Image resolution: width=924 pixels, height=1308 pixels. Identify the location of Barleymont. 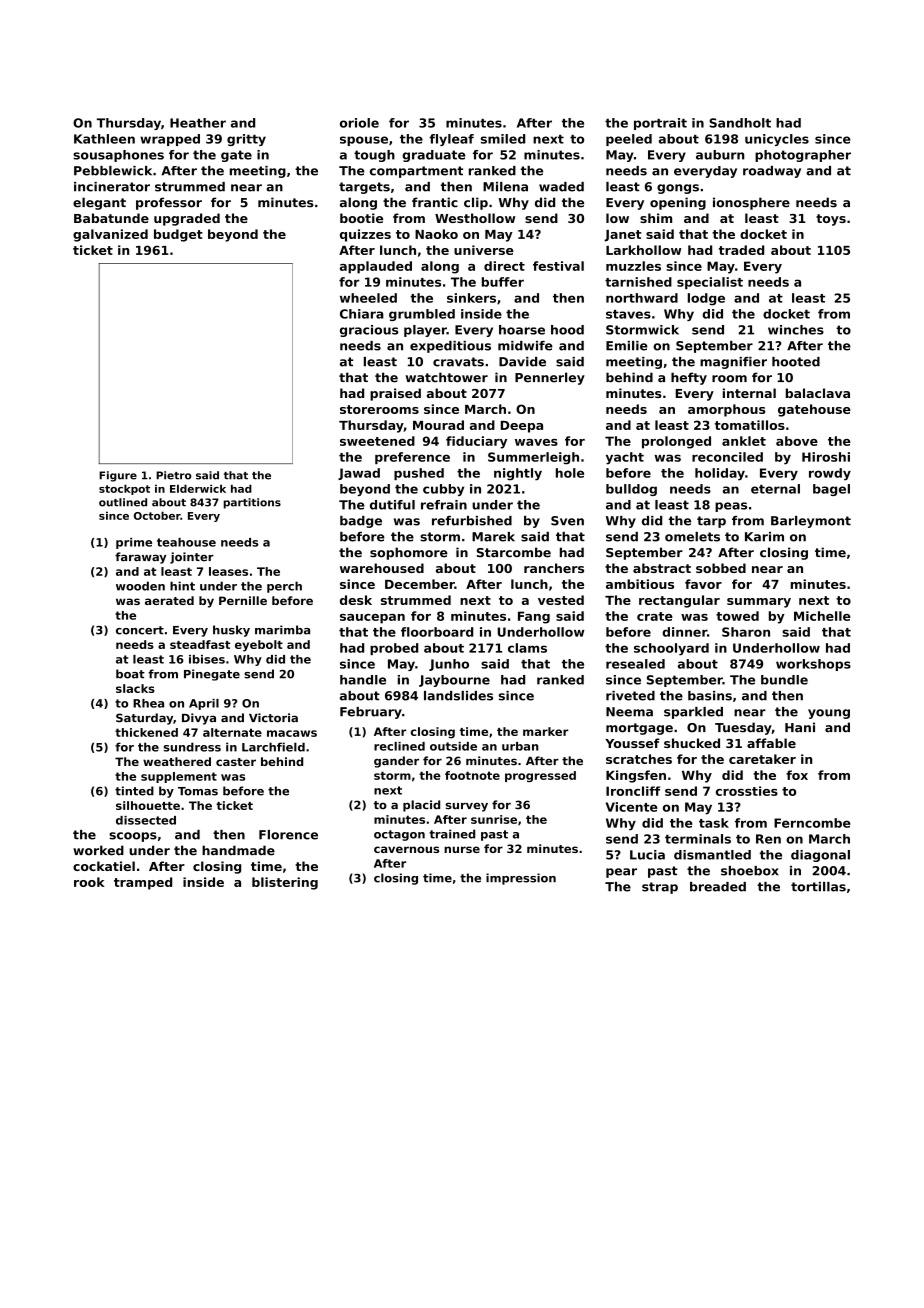
(811, 522).
